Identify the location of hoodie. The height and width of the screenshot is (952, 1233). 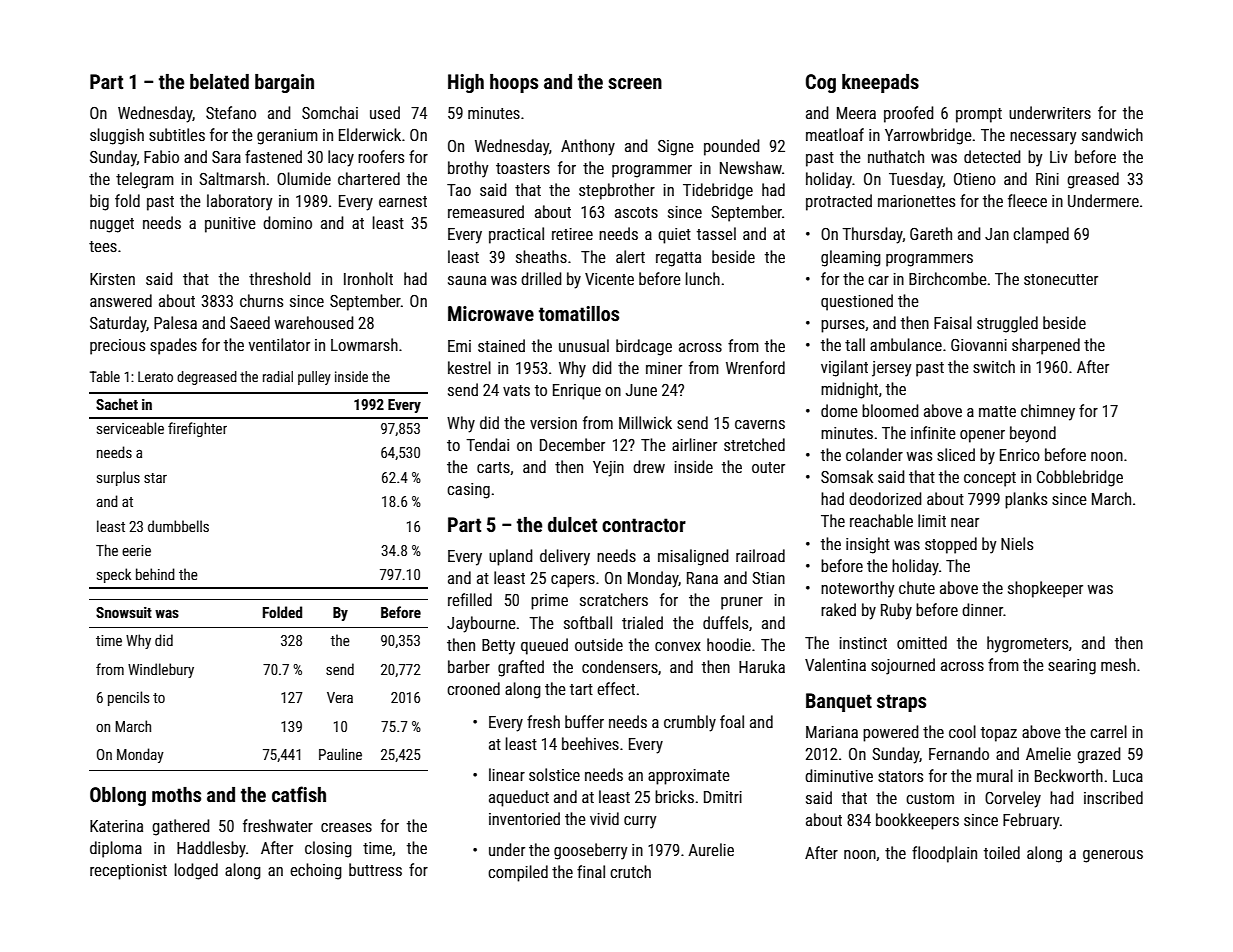
(729, 644).
